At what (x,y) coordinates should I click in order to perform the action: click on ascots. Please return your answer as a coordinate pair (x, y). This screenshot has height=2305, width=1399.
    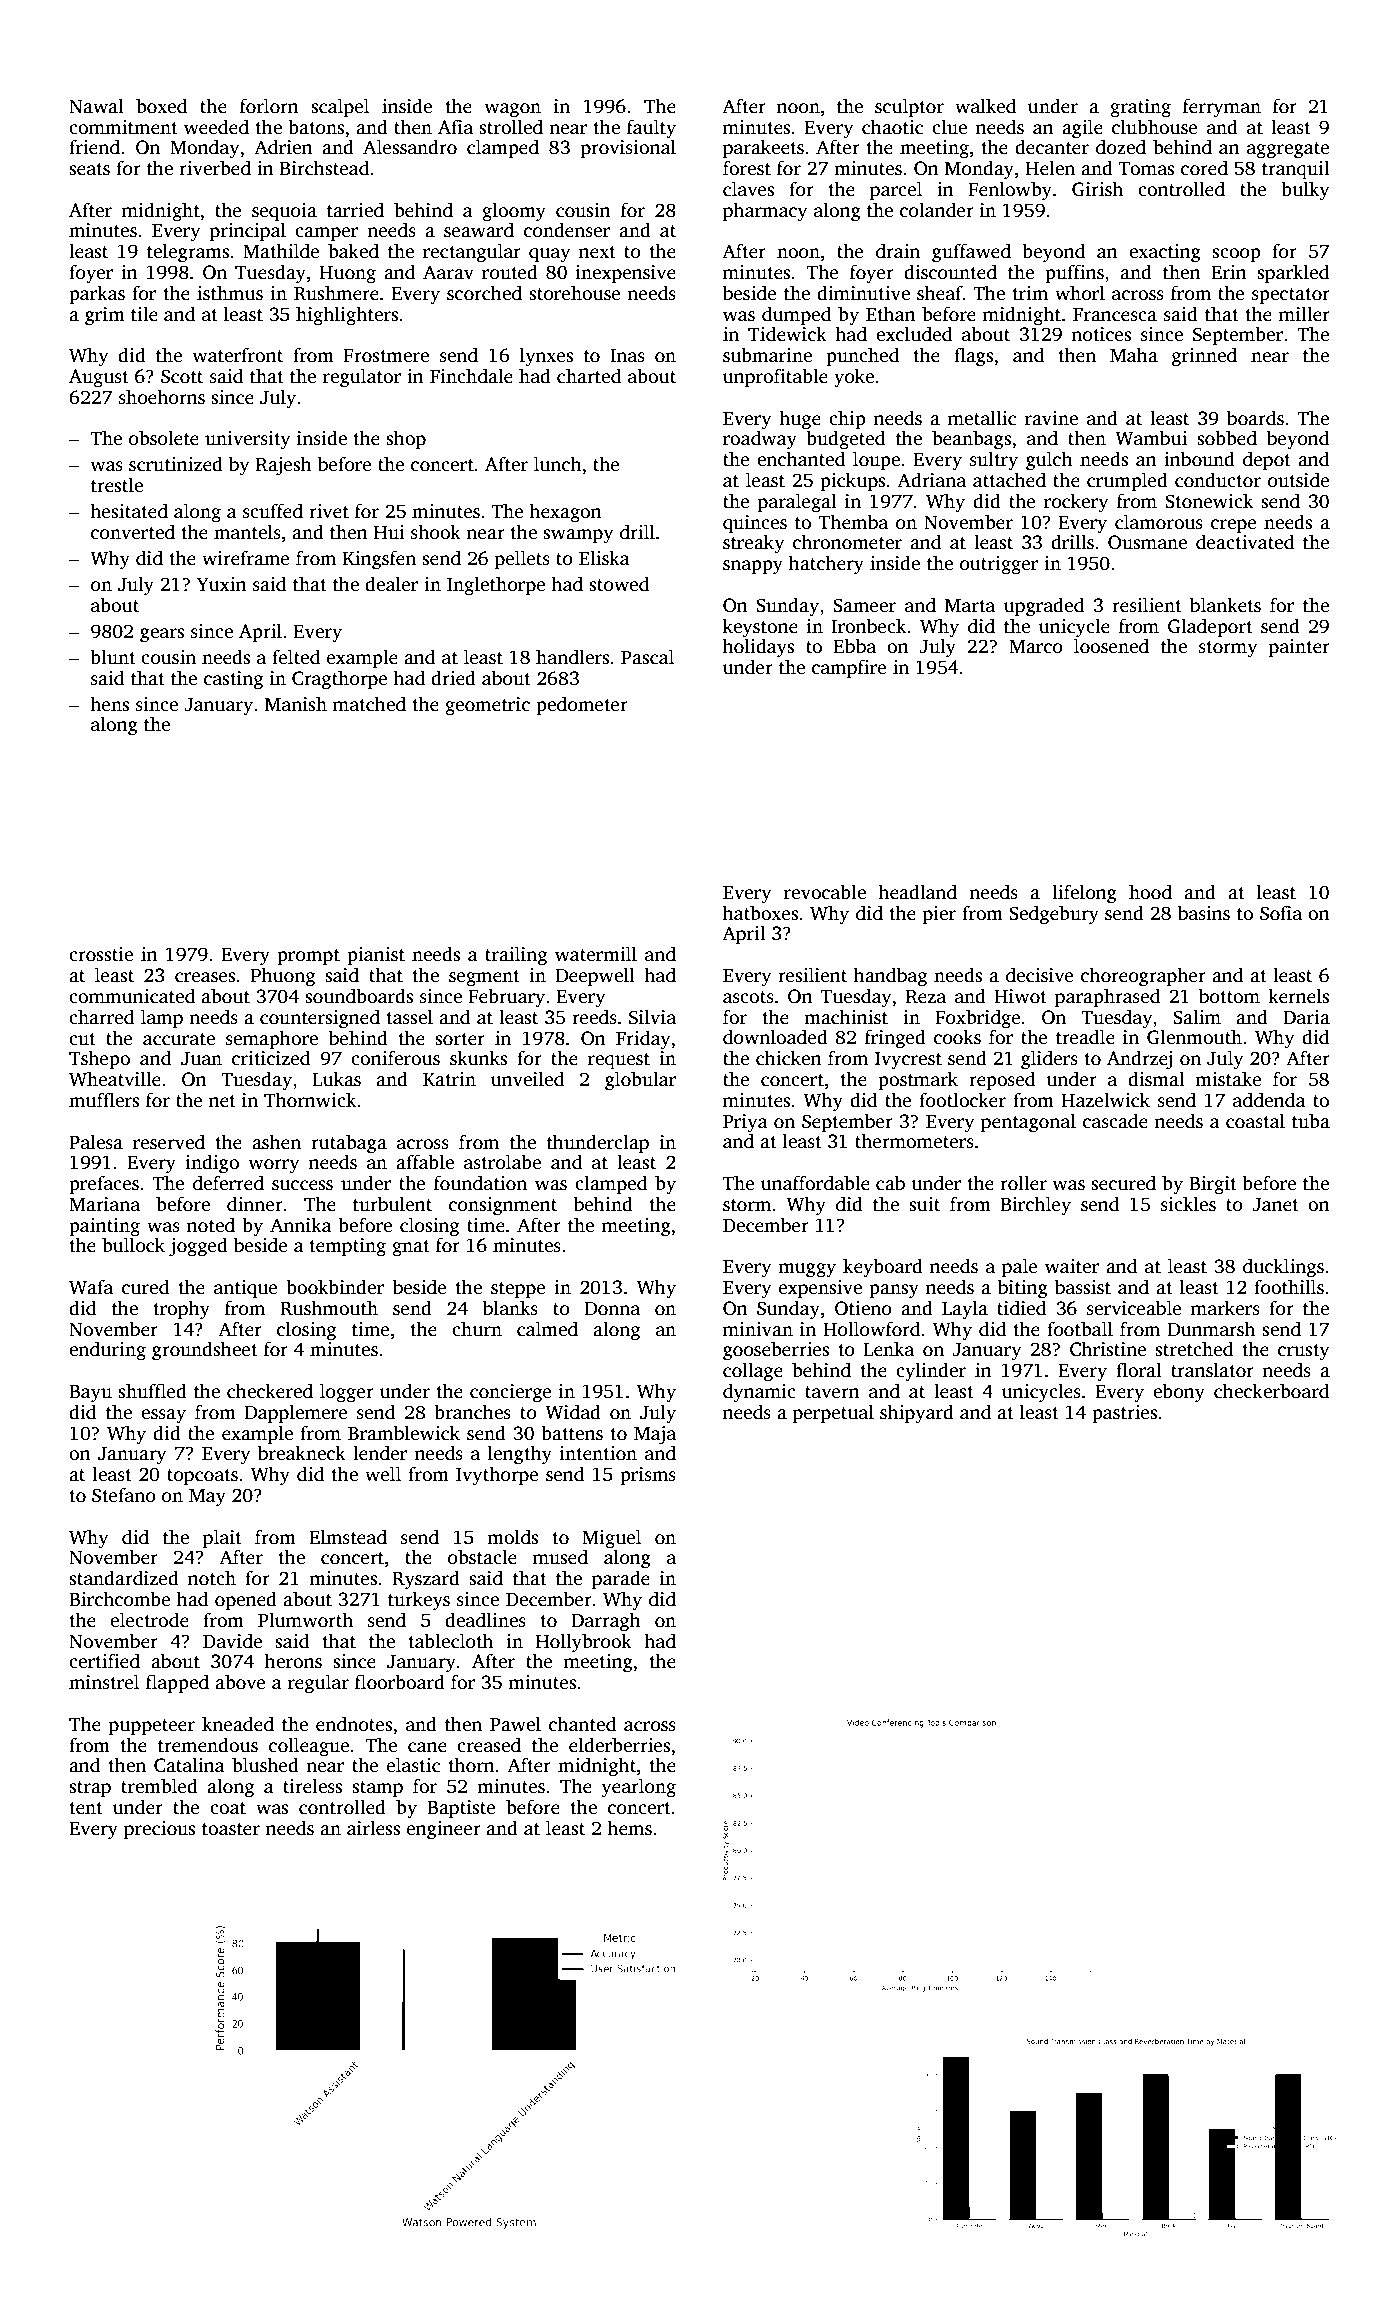
    Looking at the image, I should click on (748, 997).
